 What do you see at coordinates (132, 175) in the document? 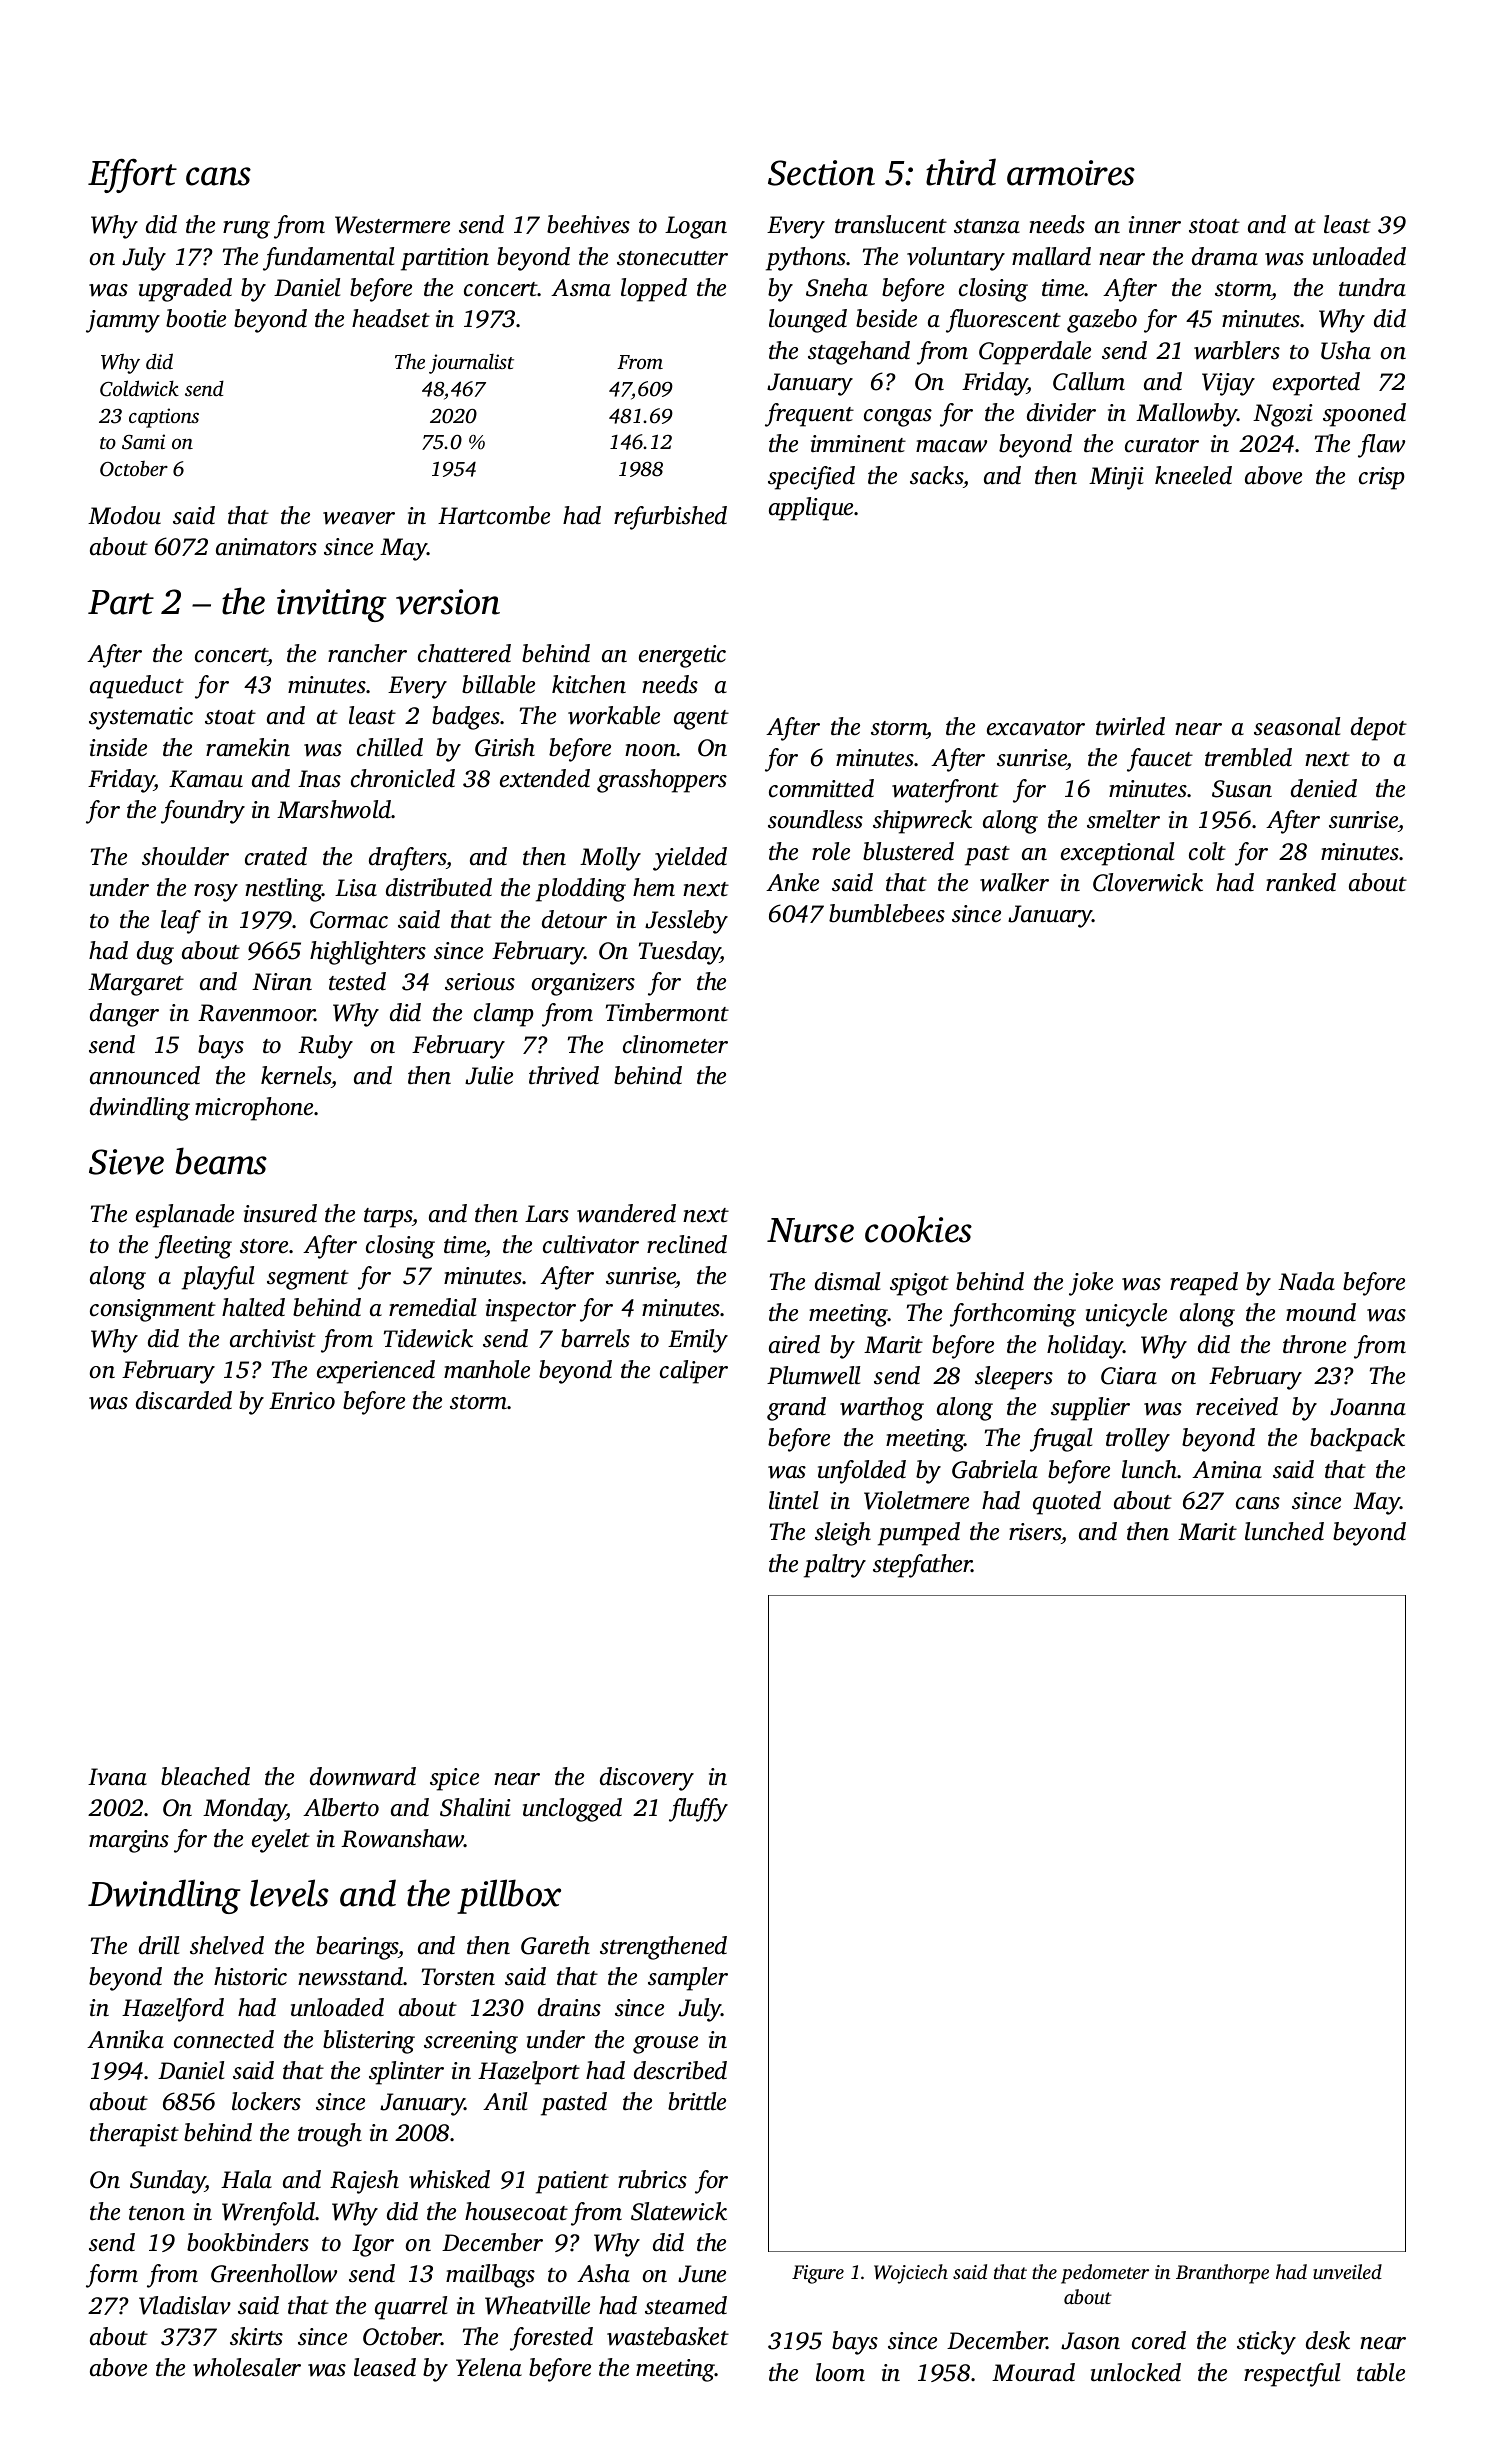
I see `Effort` at bounding box center [132, 175].
